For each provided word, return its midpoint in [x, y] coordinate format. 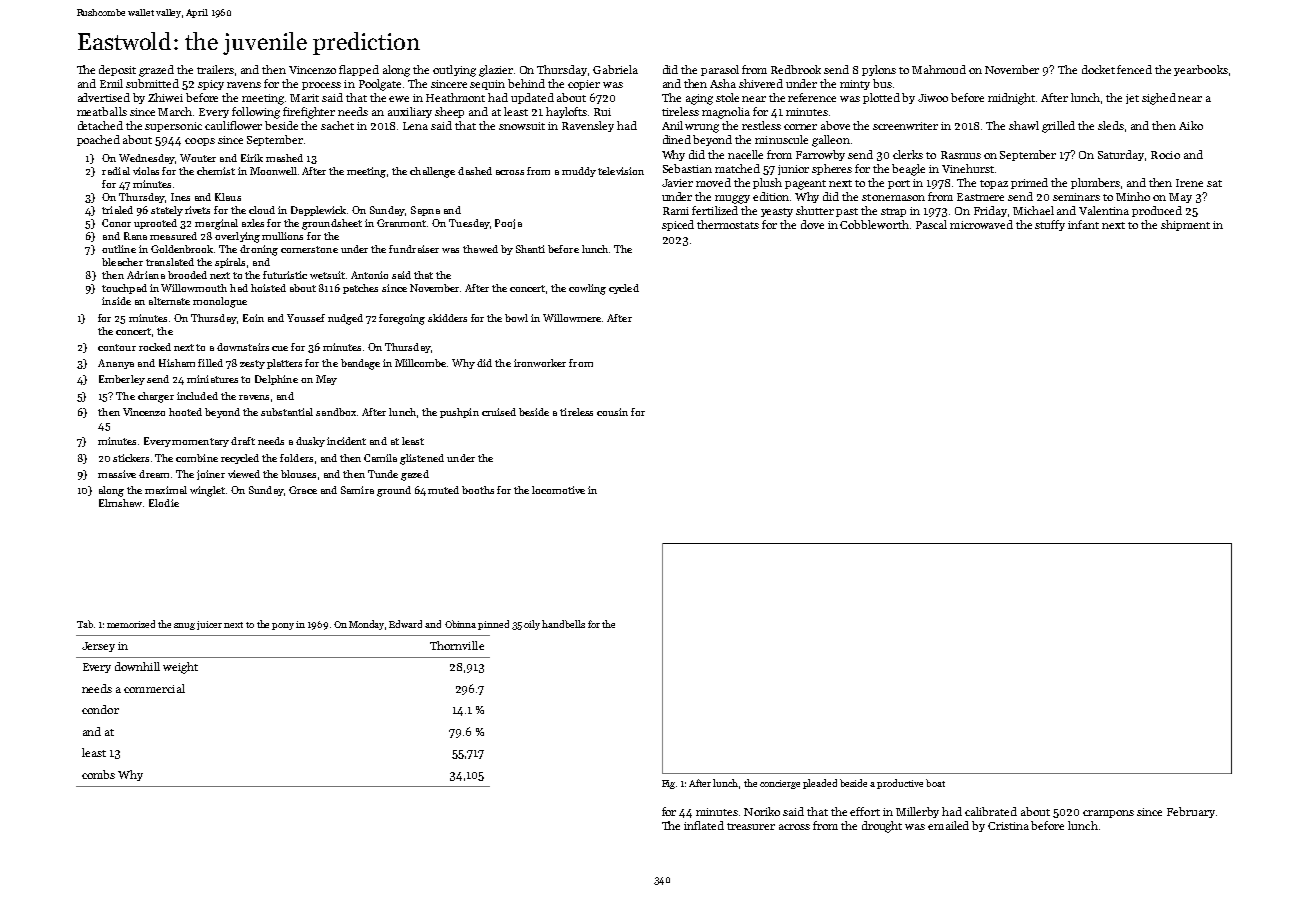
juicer [209, 625]
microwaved [981, 224]
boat [935, 783]
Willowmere [572, 318]
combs [98, 774]
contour [117, 347]
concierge [780, 784]
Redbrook [796, 69]
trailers [215, 69]
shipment [1185, 225]
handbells [563, 624]
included [197, 396]
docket [1098, 69]
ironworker [540, 363]
